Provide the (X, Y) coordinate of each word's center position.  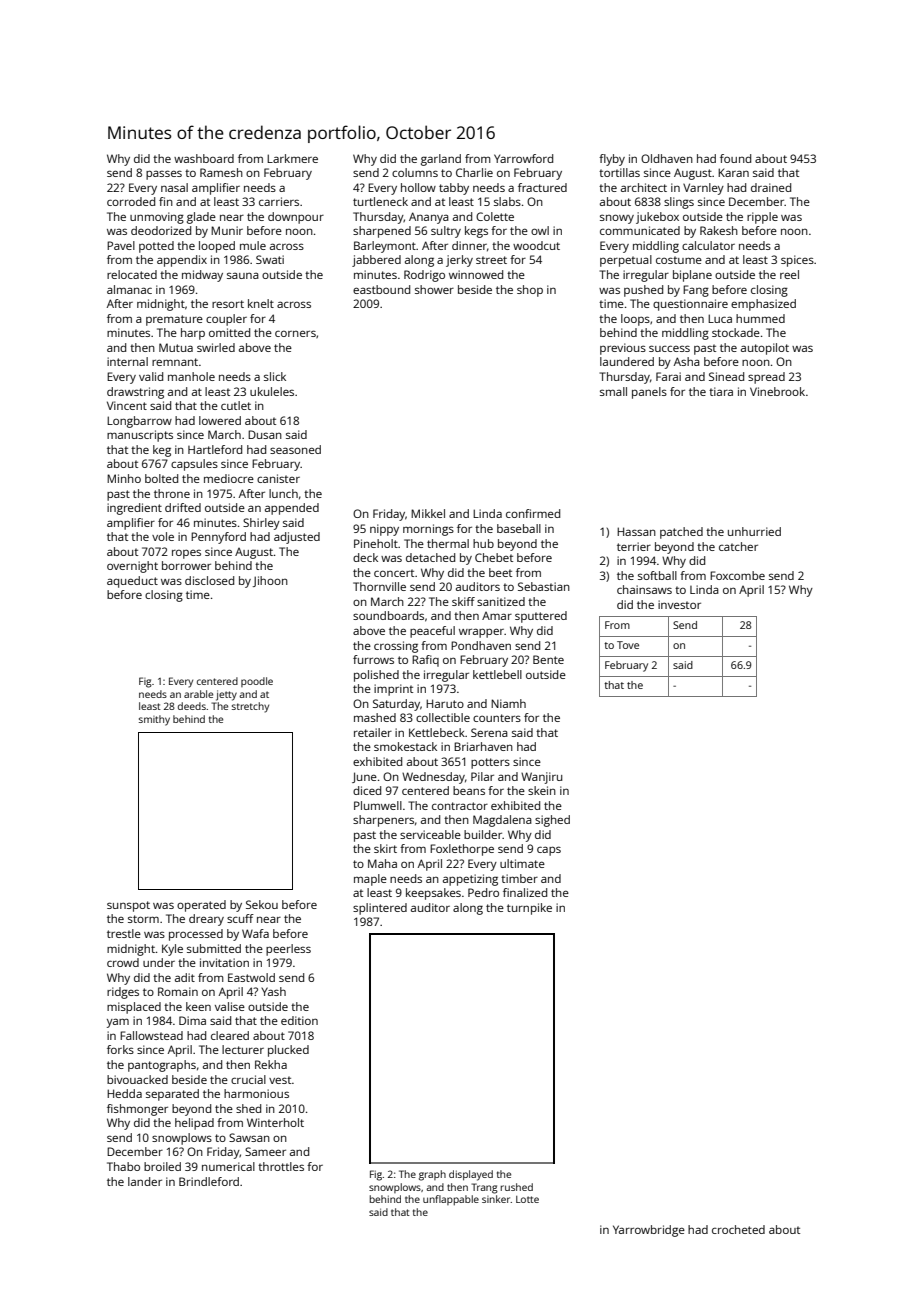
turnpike (529, 909)
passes (164, 175)
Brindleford (209, 1181)
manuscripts (140, 436)
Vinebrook (777, 391)
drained (771, 187)
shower (434, 289)
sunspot (128, 906)
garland (441, 160)
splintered (380, 909)
